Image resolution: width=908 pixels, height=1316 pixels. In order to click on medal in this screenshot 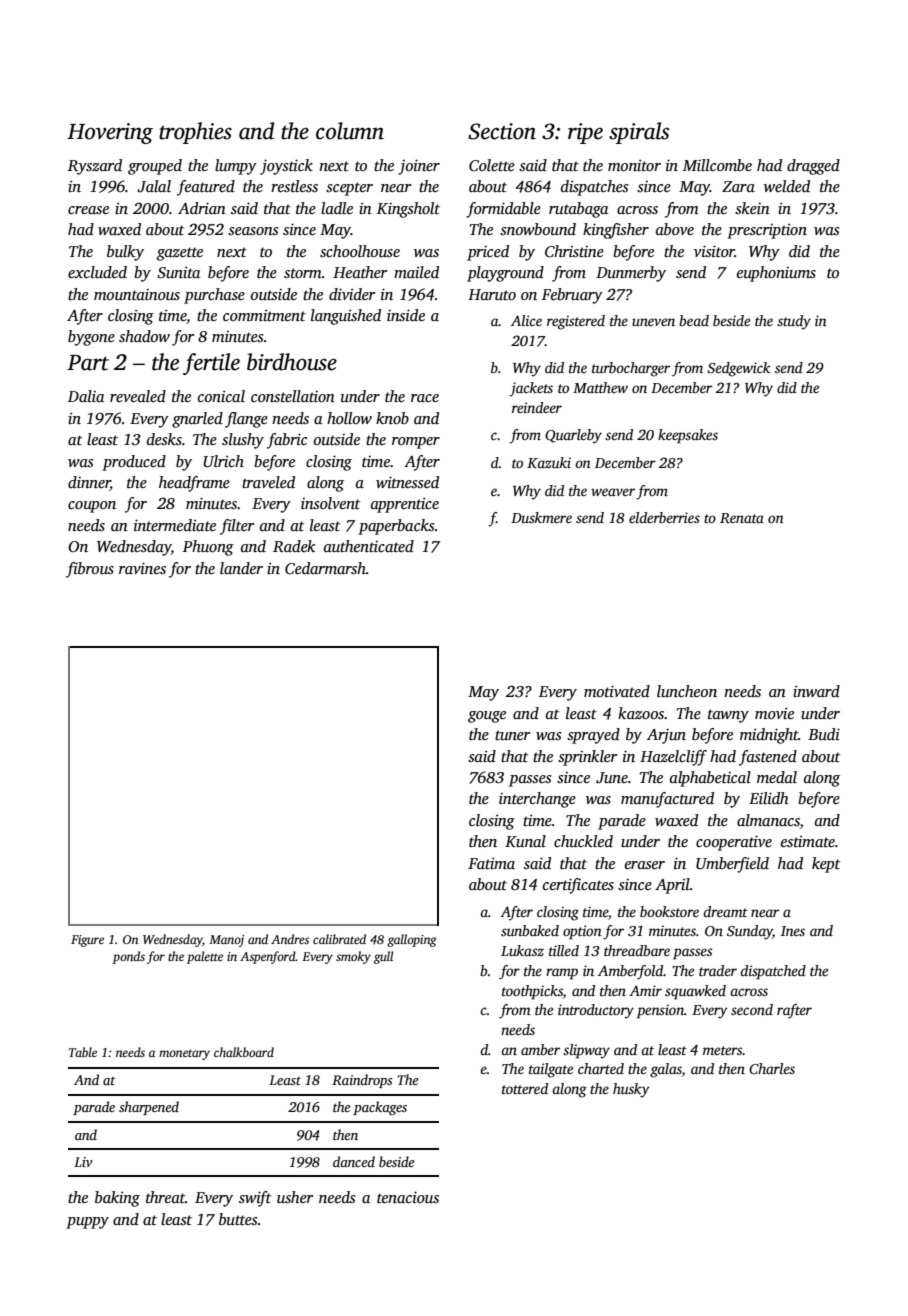, I will do `click(777, 777)`.
